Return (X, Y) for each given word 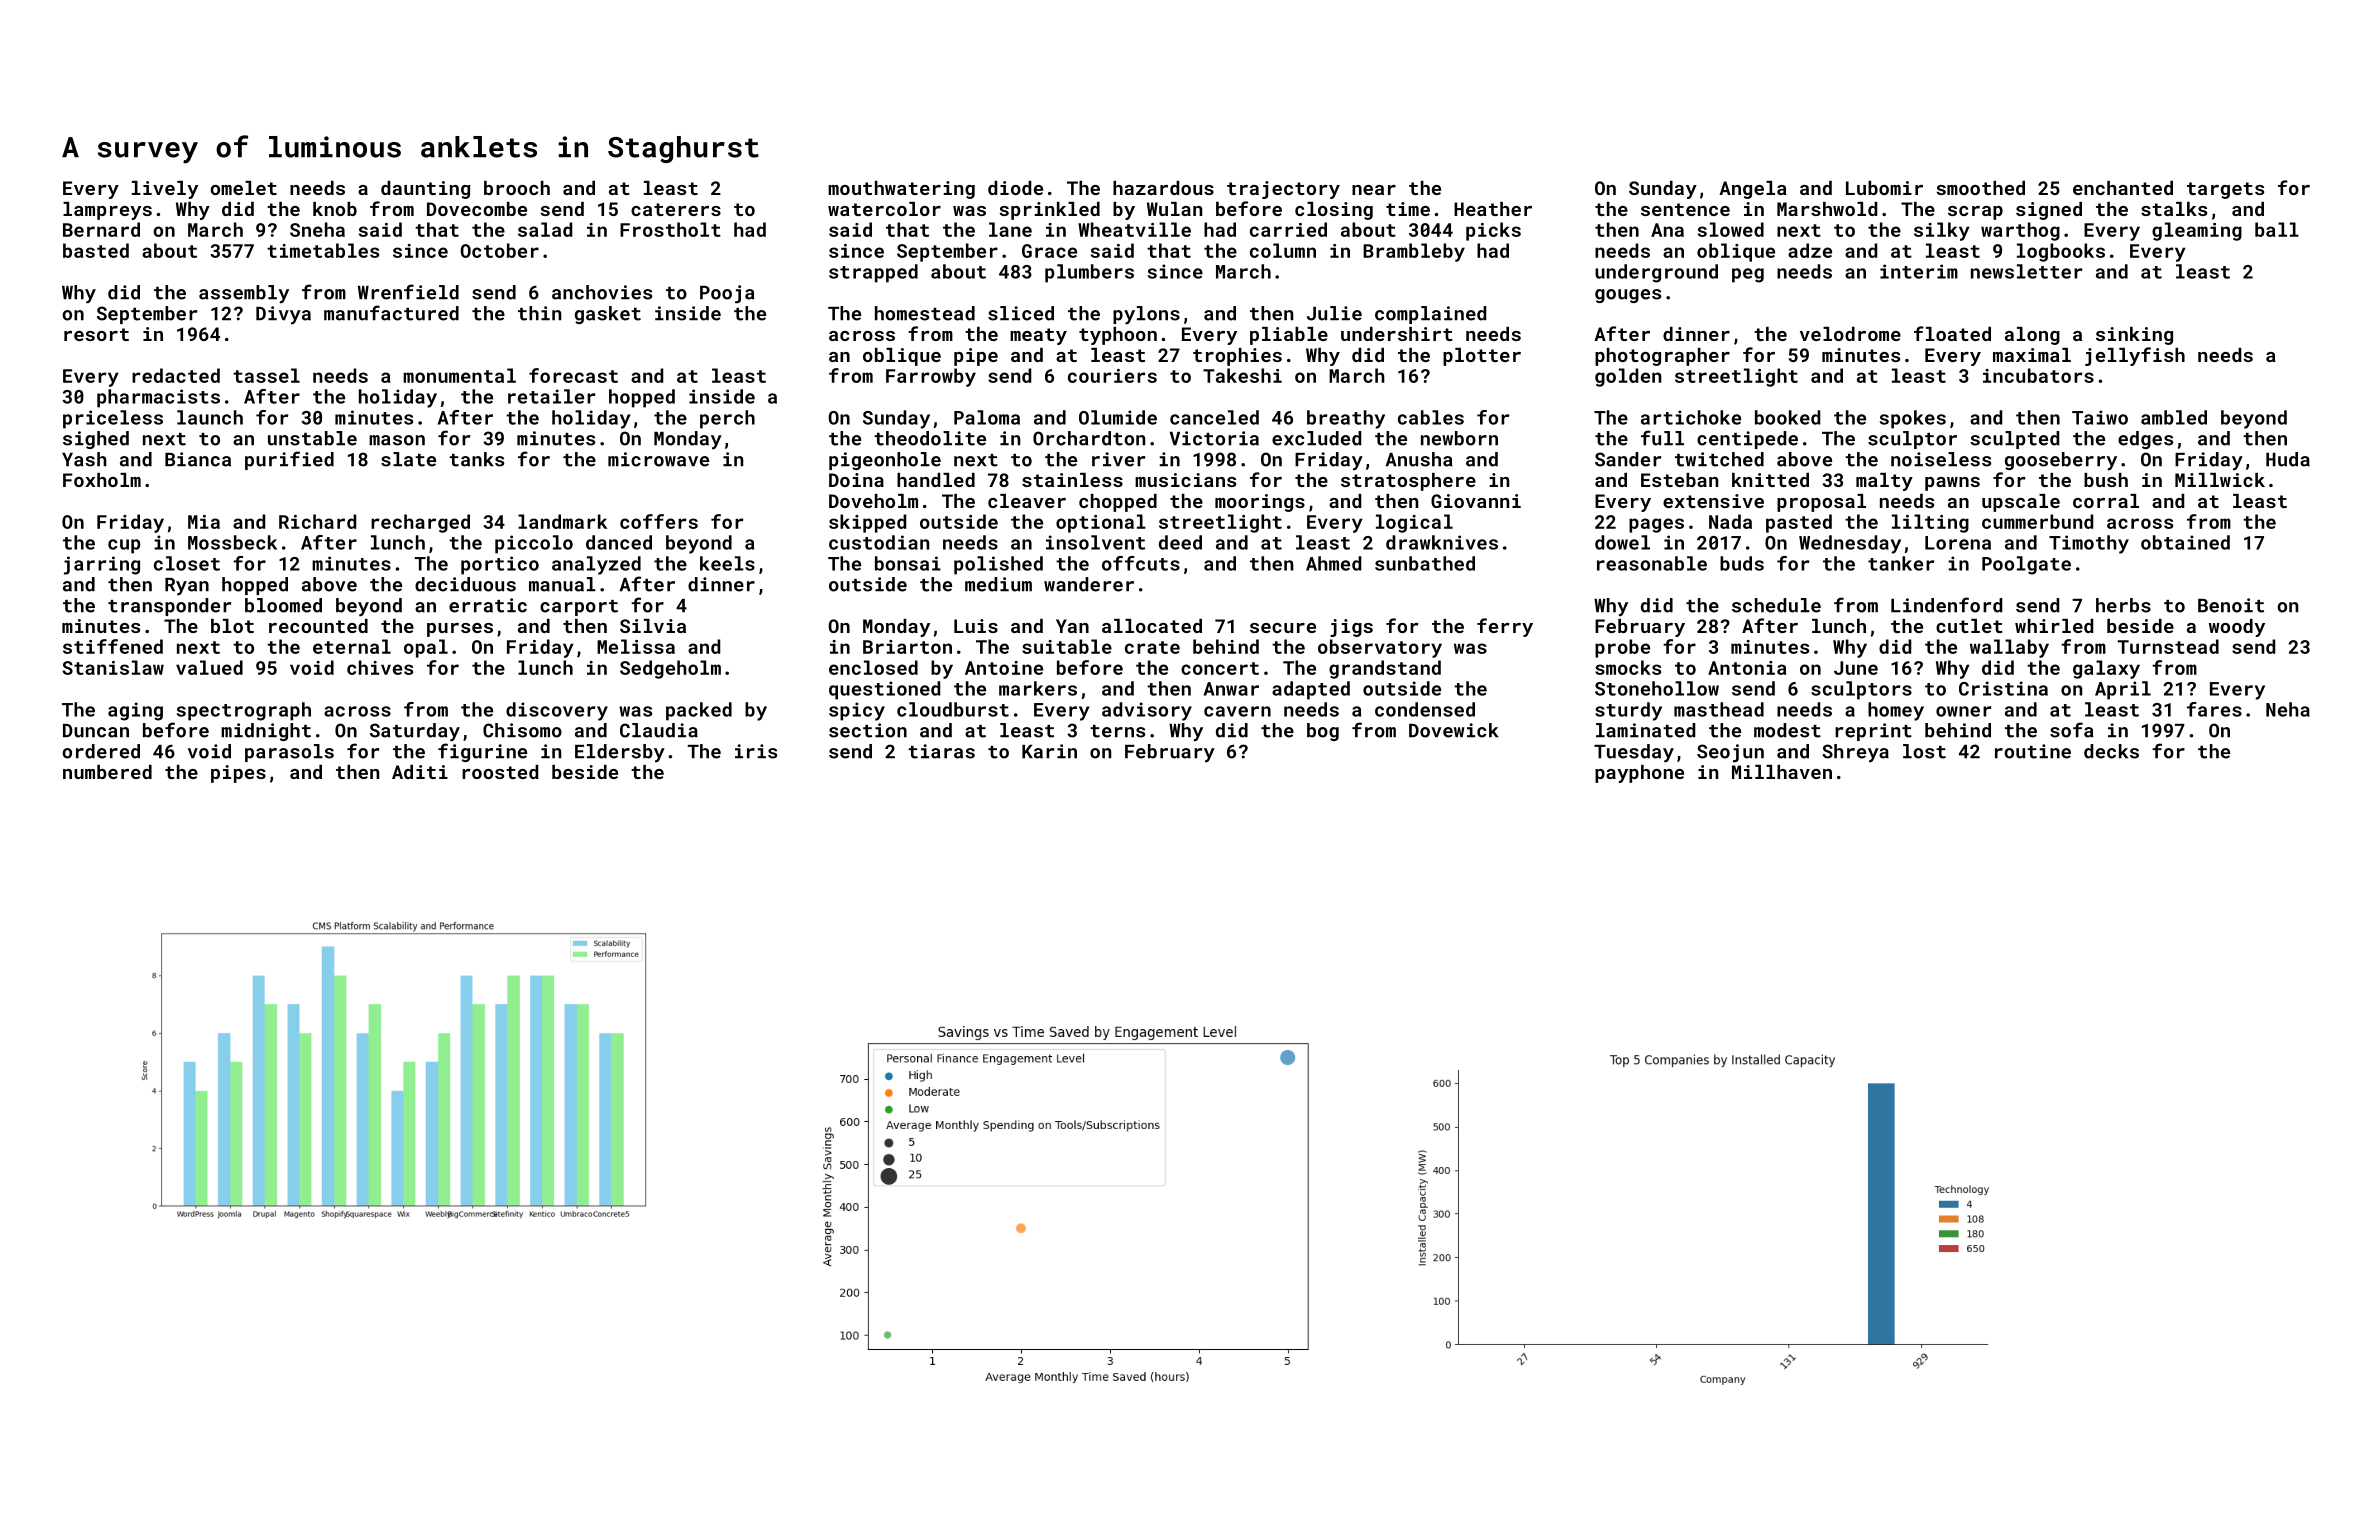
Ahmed (1333, 563)
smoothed (1980, 188)
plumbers (1089, 273)
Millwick (2220, 480)
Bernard (101, 229)
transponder (169, 607)
